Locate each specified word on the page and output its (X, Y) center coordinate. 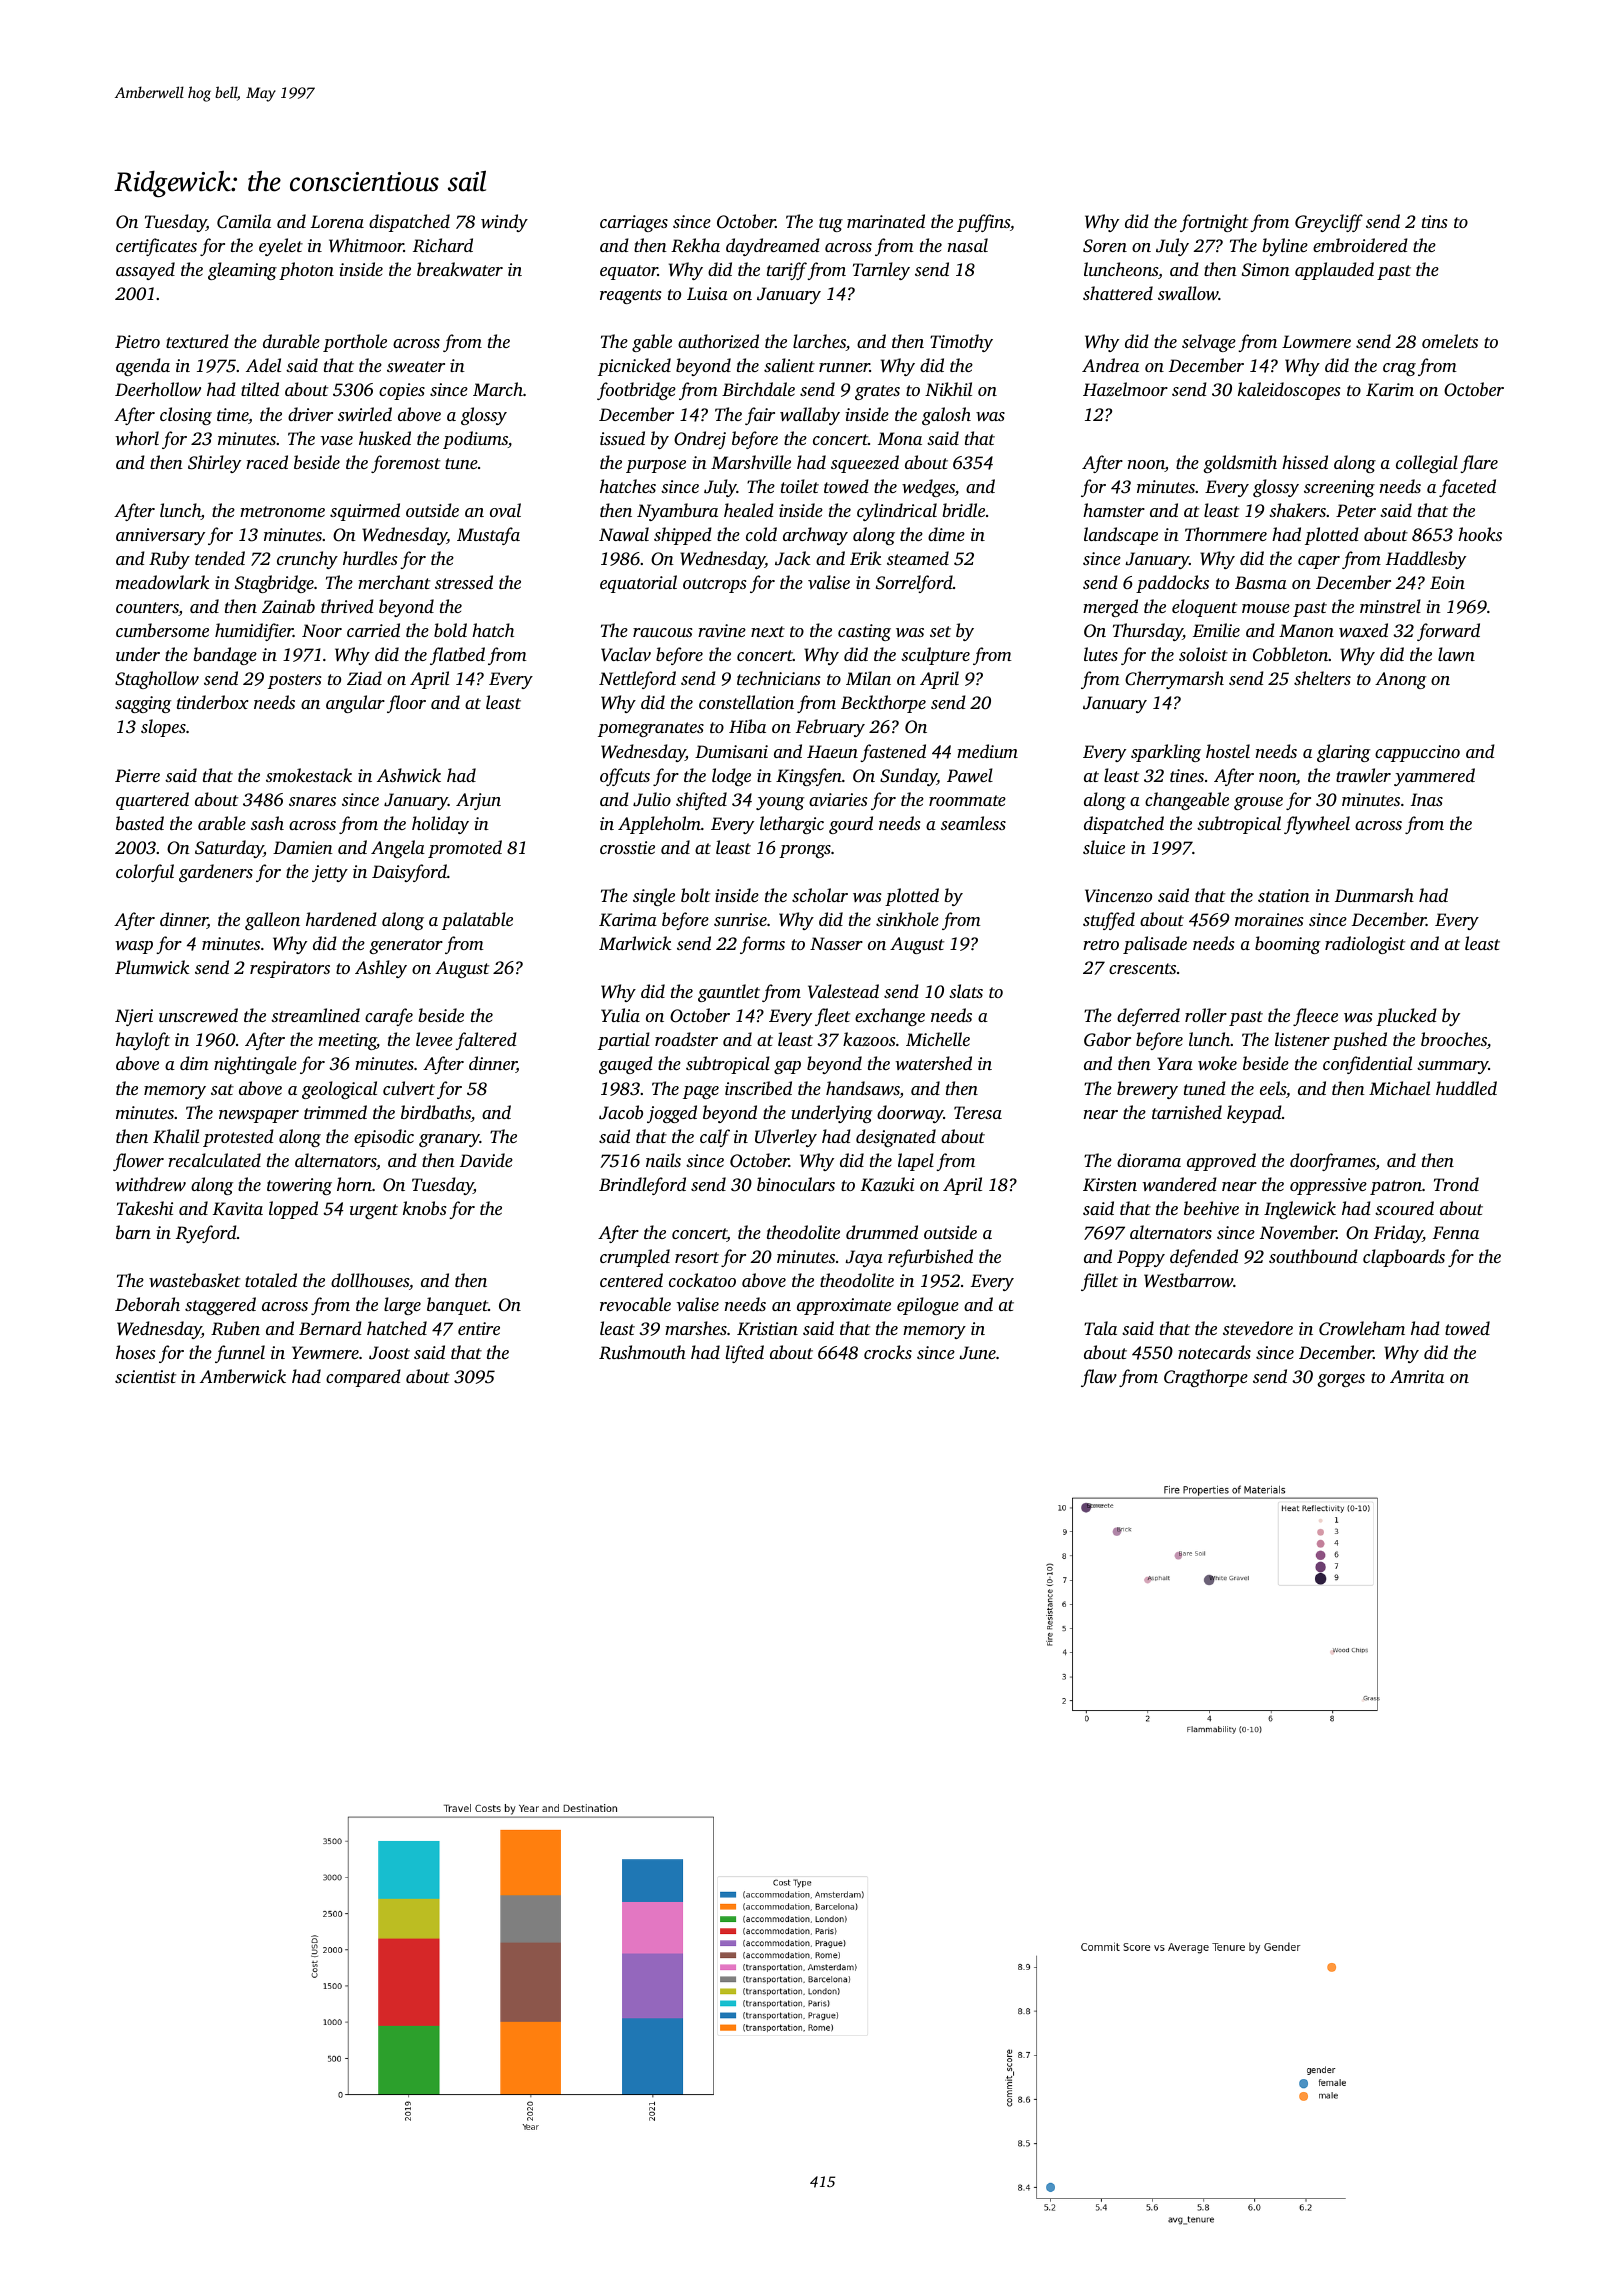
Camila (244, 221)
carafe (389, 1017)
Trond (1456, 1184)
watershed (934, 1063)
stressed (464, 582)
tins (1434, 221)
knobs (424, 1208)
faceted (1467, 488)
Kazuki (887, 1184)
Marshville (751, 462)
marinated (886, 221)
